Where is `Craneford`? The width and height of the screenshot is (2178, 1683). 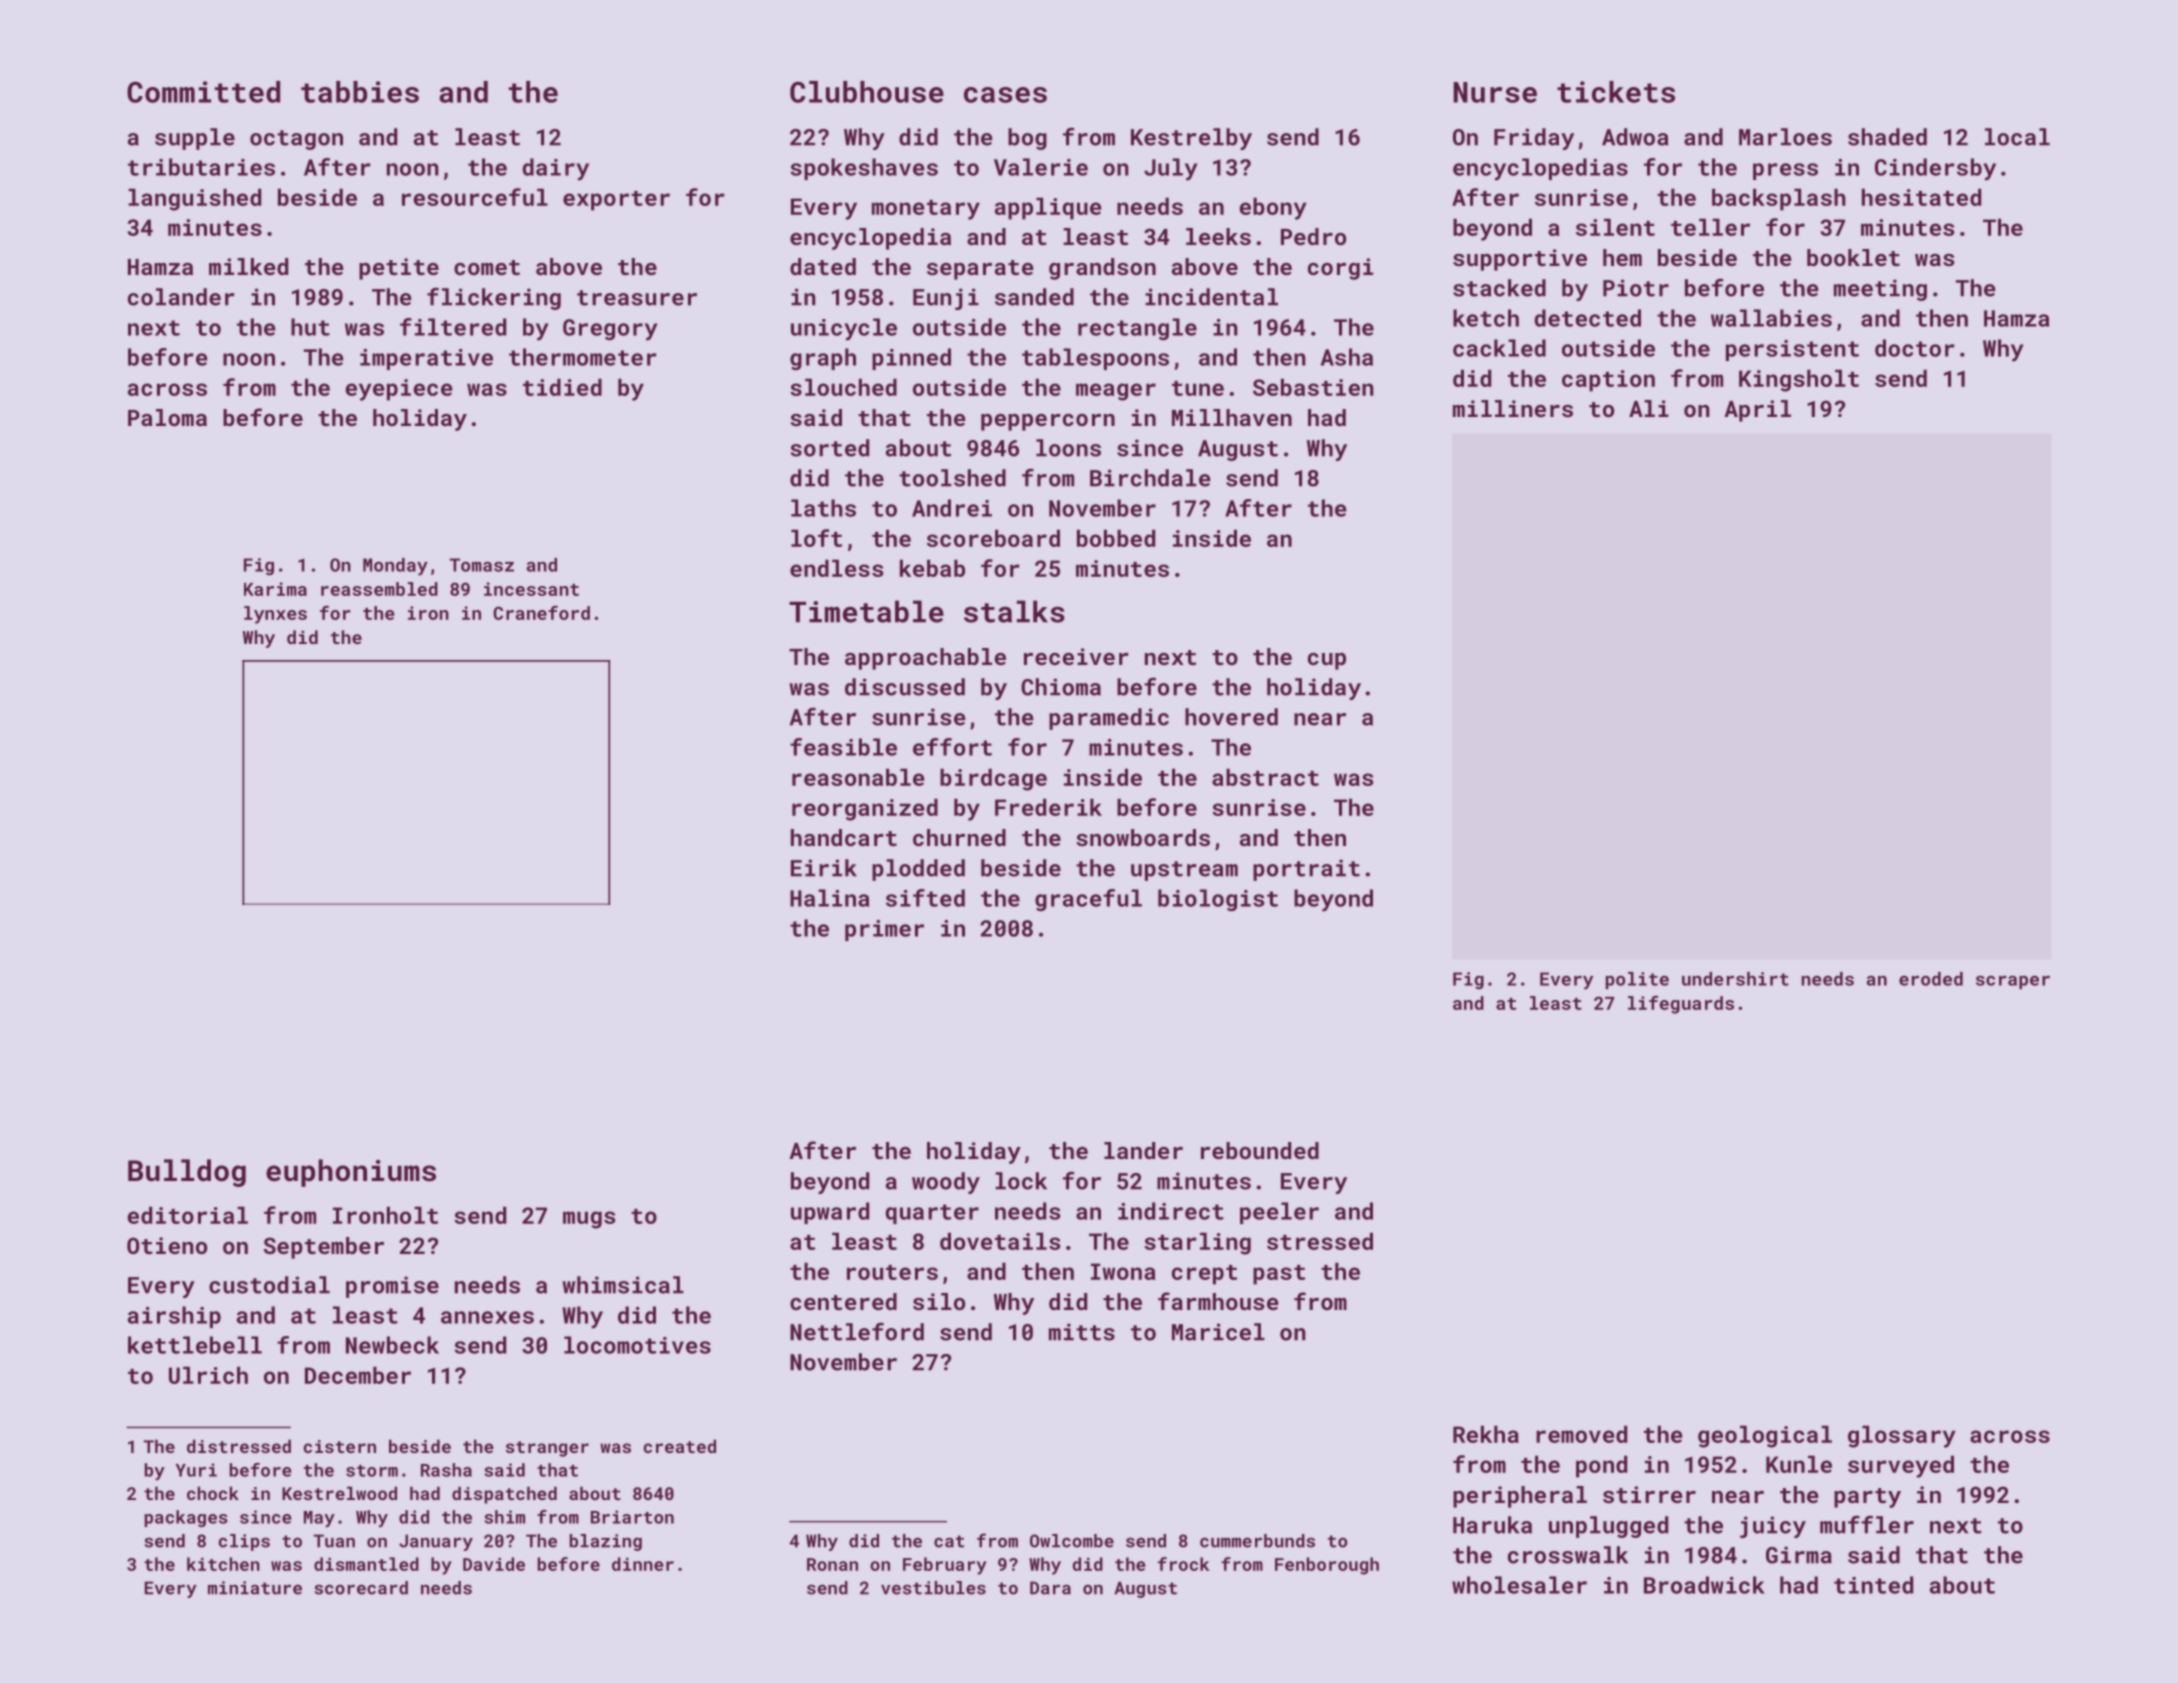 Craneford is located at coordinates (541, 613).
